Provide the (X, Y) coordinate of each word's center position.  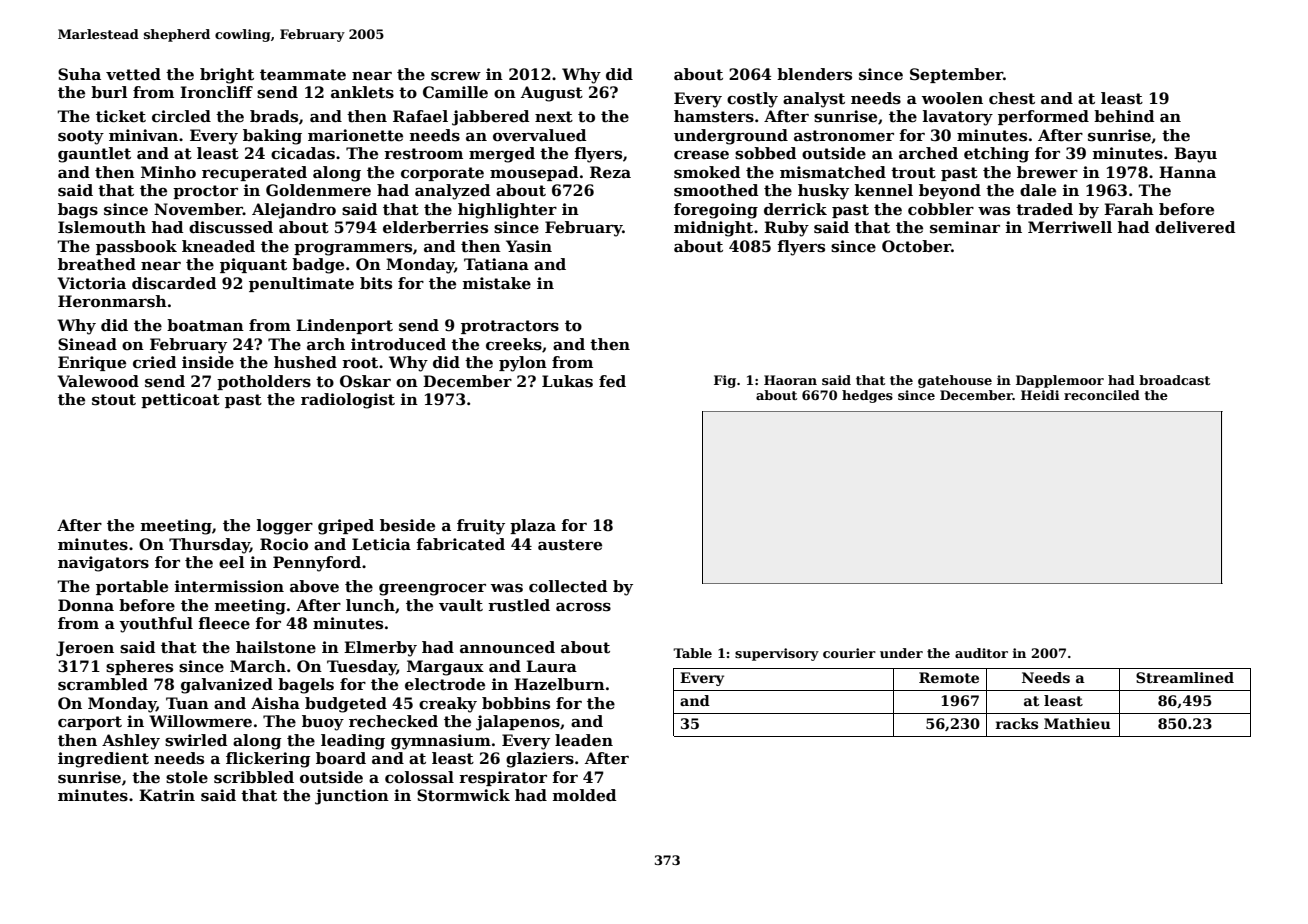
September (956, 75)
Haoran (790, 380)
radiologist (348, 401)
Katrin (167, 795)
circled (181, 116)
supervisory (777, 654)
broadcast (1174, 380)
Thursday (209, 546)
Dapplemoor (1060, 381)
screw (456, 76)
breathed (97, 264)
